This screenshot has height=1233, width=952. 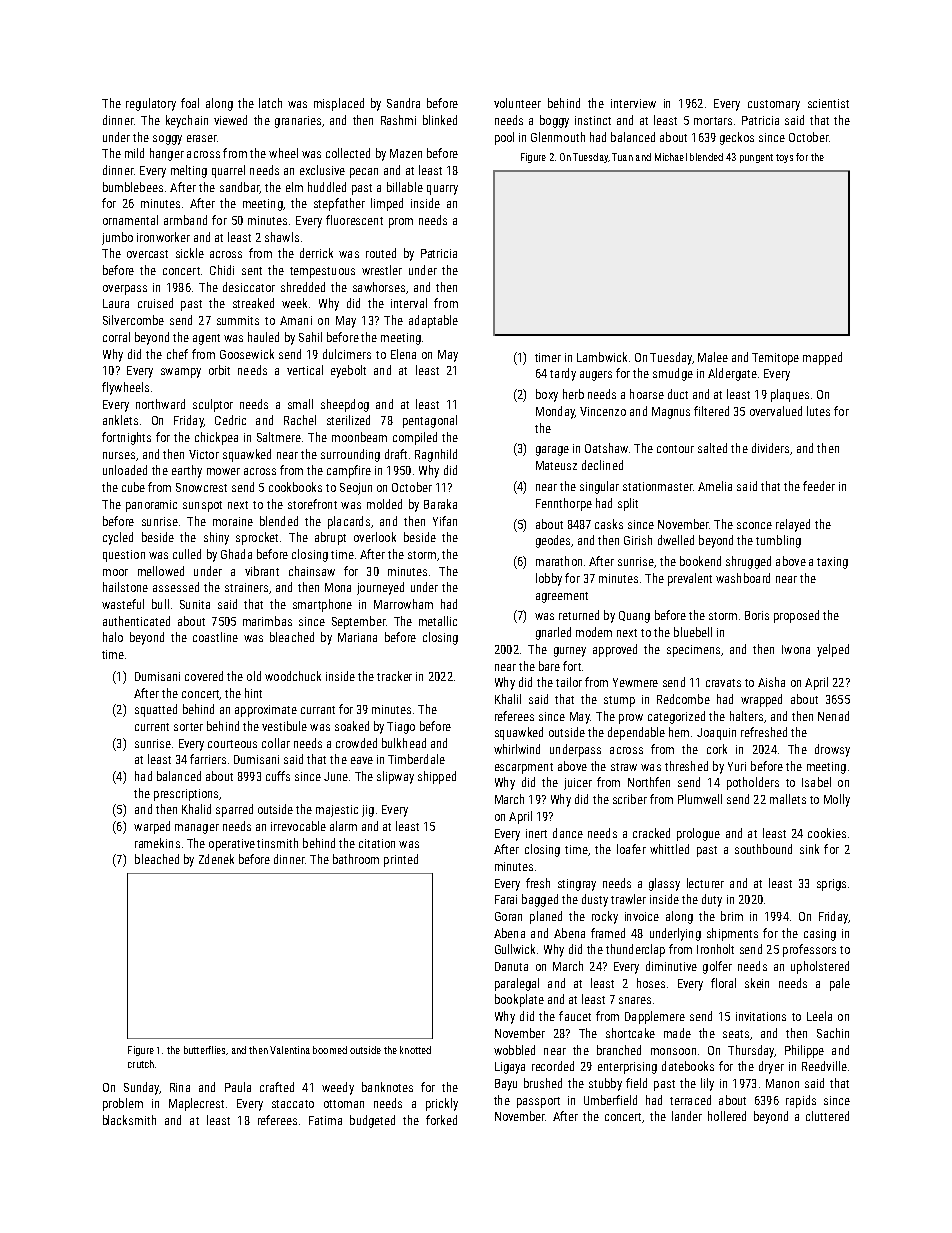 I want to click on Valentina, so click(x=290, y=1050).
